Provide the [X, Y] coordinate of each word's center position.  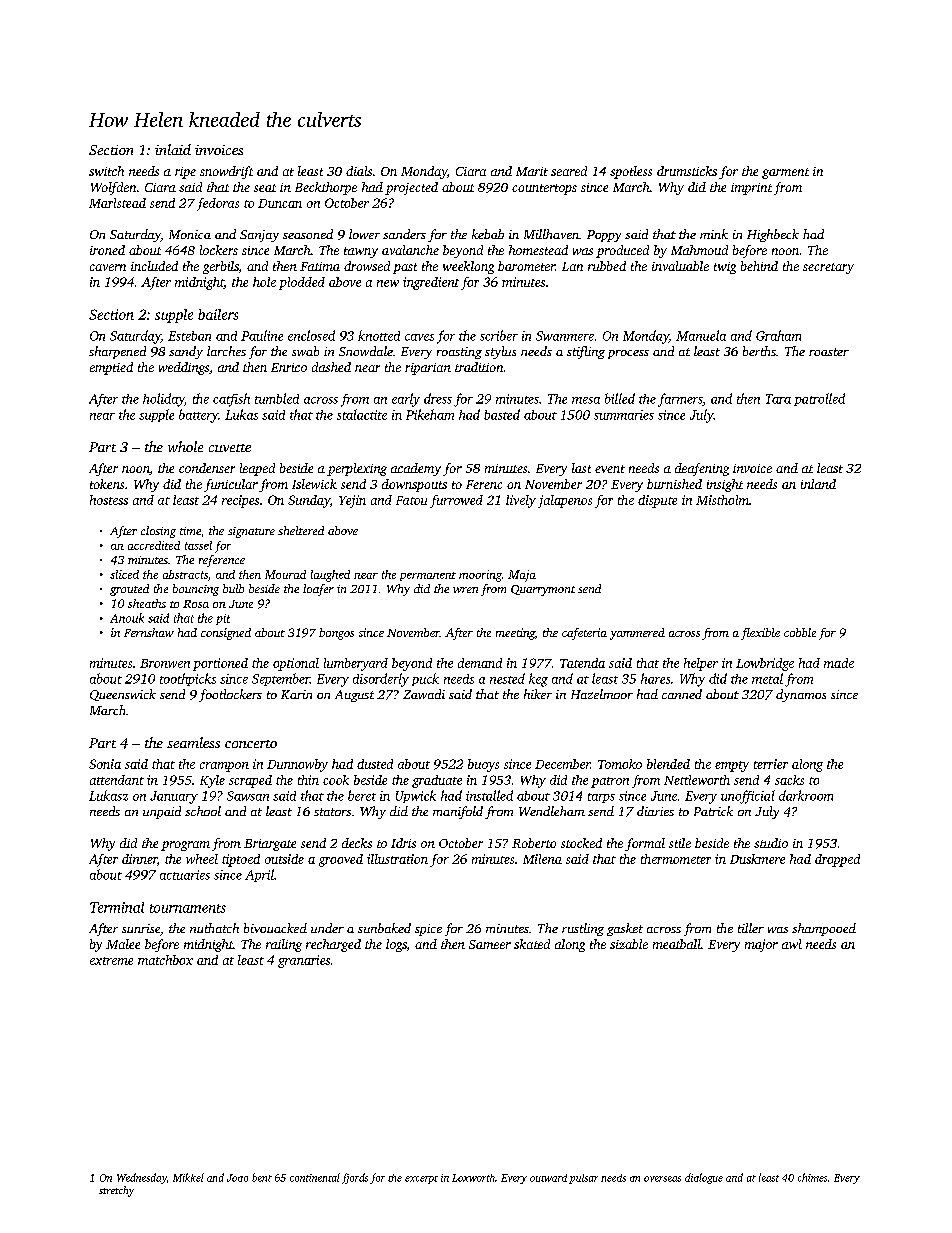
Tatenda [582, 663]
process [628, 354]
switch [106, 171]
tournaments [188, 908]
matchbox [165, 960]
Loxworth [473, 1178]
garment [785, 173]
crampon [224, 767]
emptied [111, 368]
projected [411, 188]
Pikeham [430, 414]
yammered [637, 634]
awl [792, 944]
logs [396, 945]
